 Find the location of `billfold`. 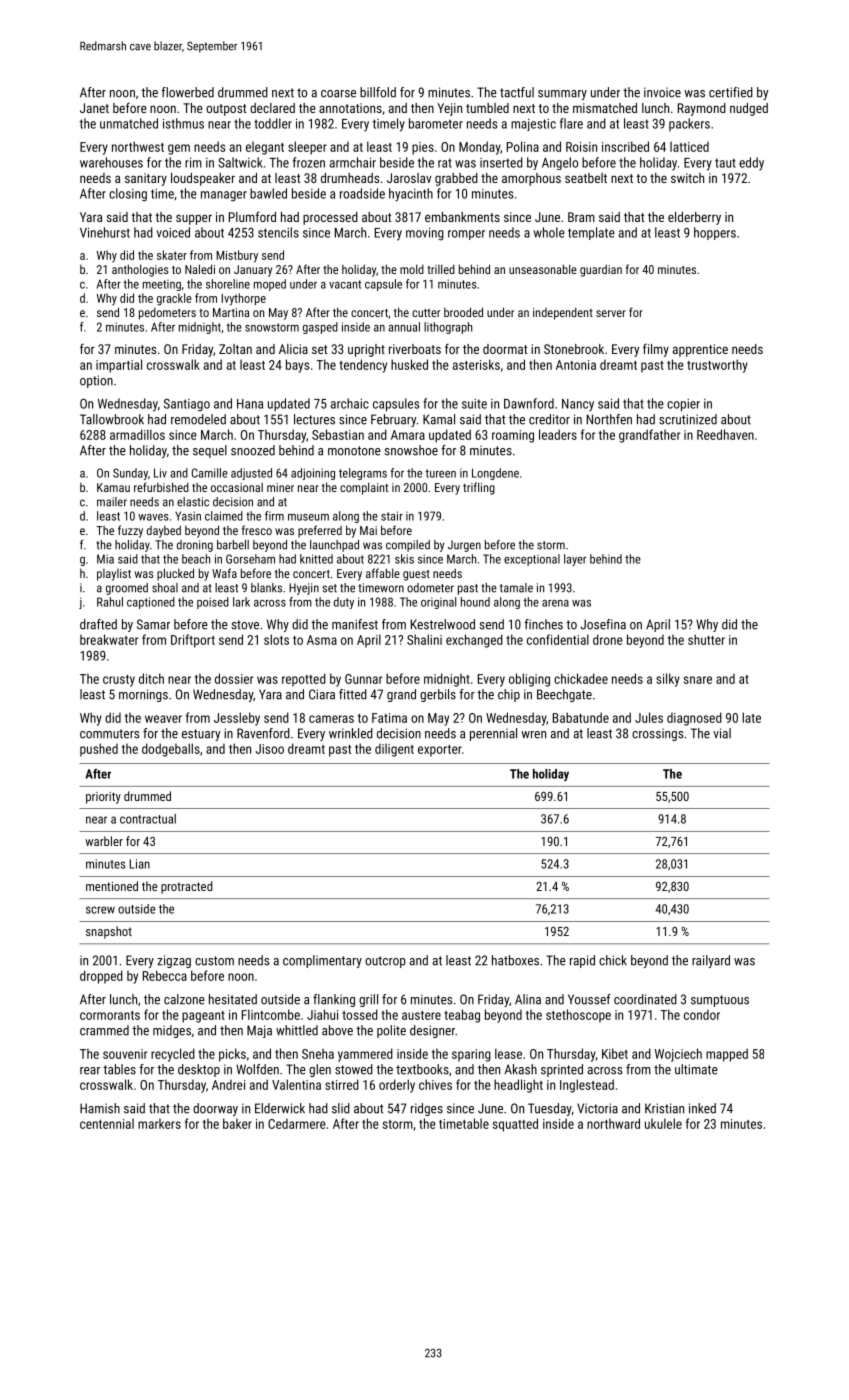

billfold is located at coordinates (378, 92).
